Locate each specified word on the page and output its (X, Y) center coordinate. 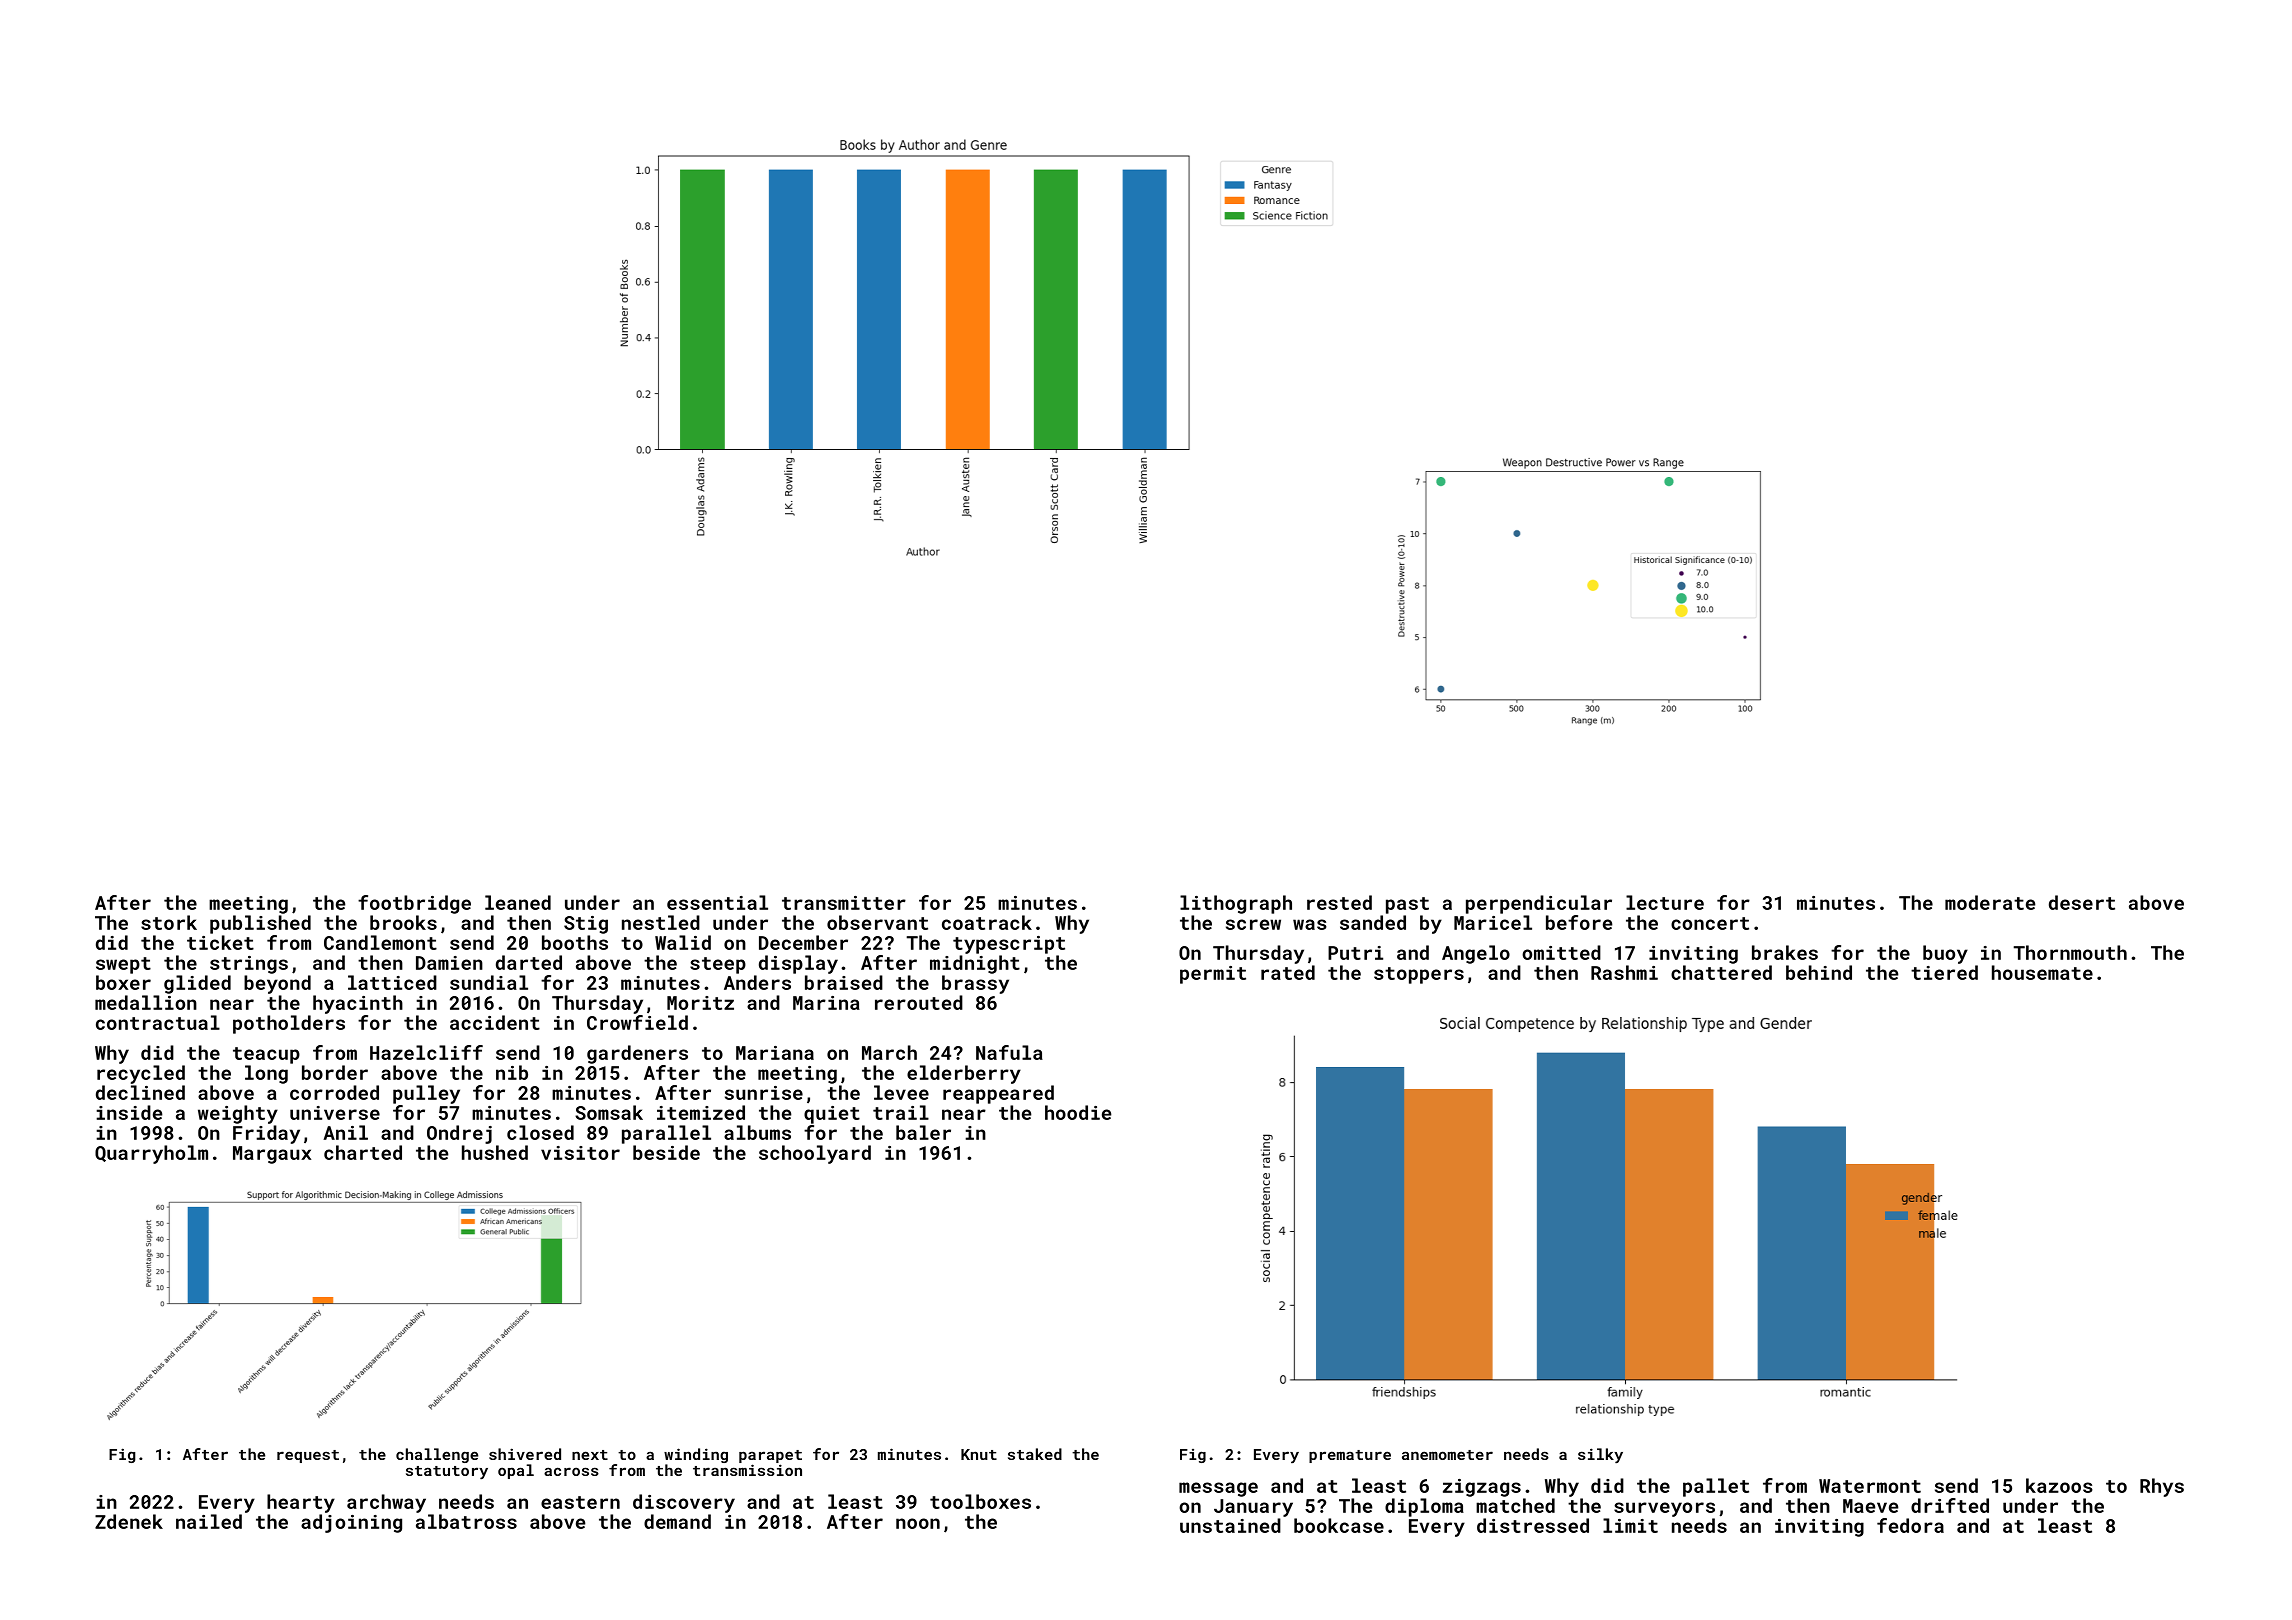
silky (1600, 1456)
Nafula (1009, 1052)
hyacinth (358, 1004)
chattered (1721, 972)
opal (516, 1471)
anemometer (1447, 1455)
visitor (580, 1153)
